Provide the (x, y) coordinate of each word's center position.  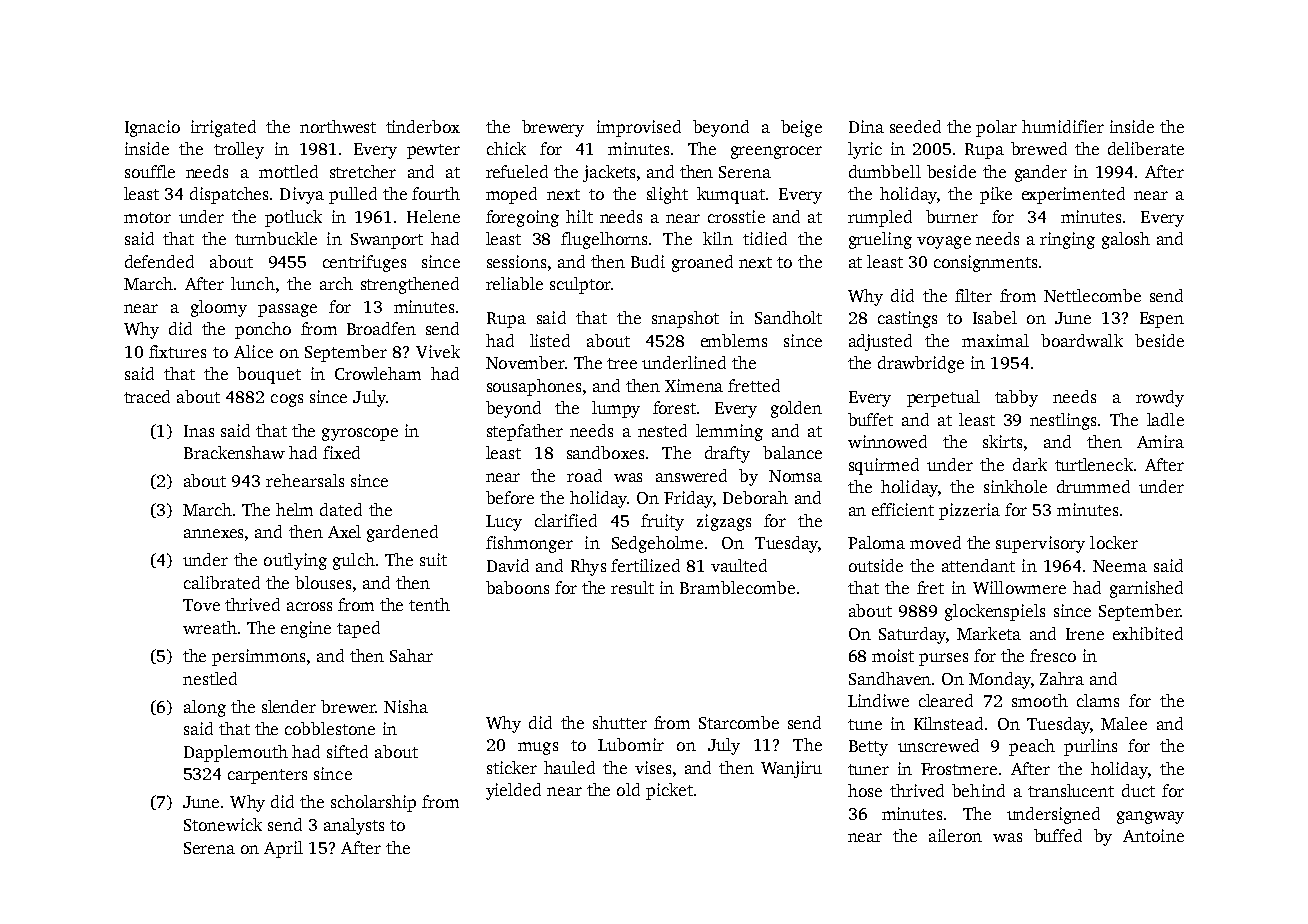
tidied (765, 238)
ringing (1067, 240)
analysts (354, 826)
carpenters (267, 776)
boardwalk (1082, 340)
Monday (1000, 680)
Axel (344, 531)
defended (159, 261)
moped (511, 195)
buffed (1058, 835)
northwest (338, 126)
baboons (517, 587)
